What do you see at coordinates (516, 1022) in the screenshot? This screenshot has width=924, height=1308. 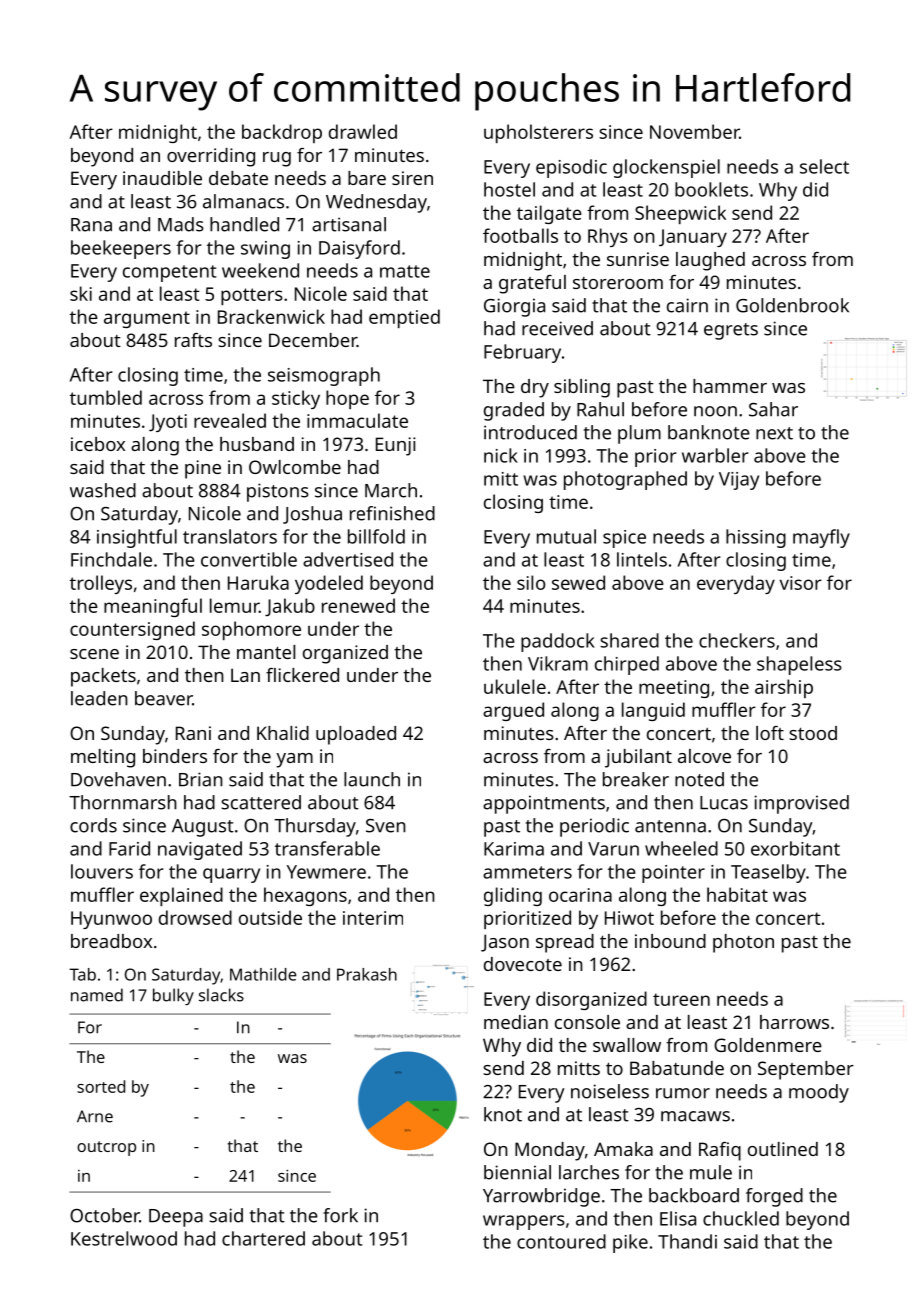 I see `median` at bounding box center [516, 1022].
